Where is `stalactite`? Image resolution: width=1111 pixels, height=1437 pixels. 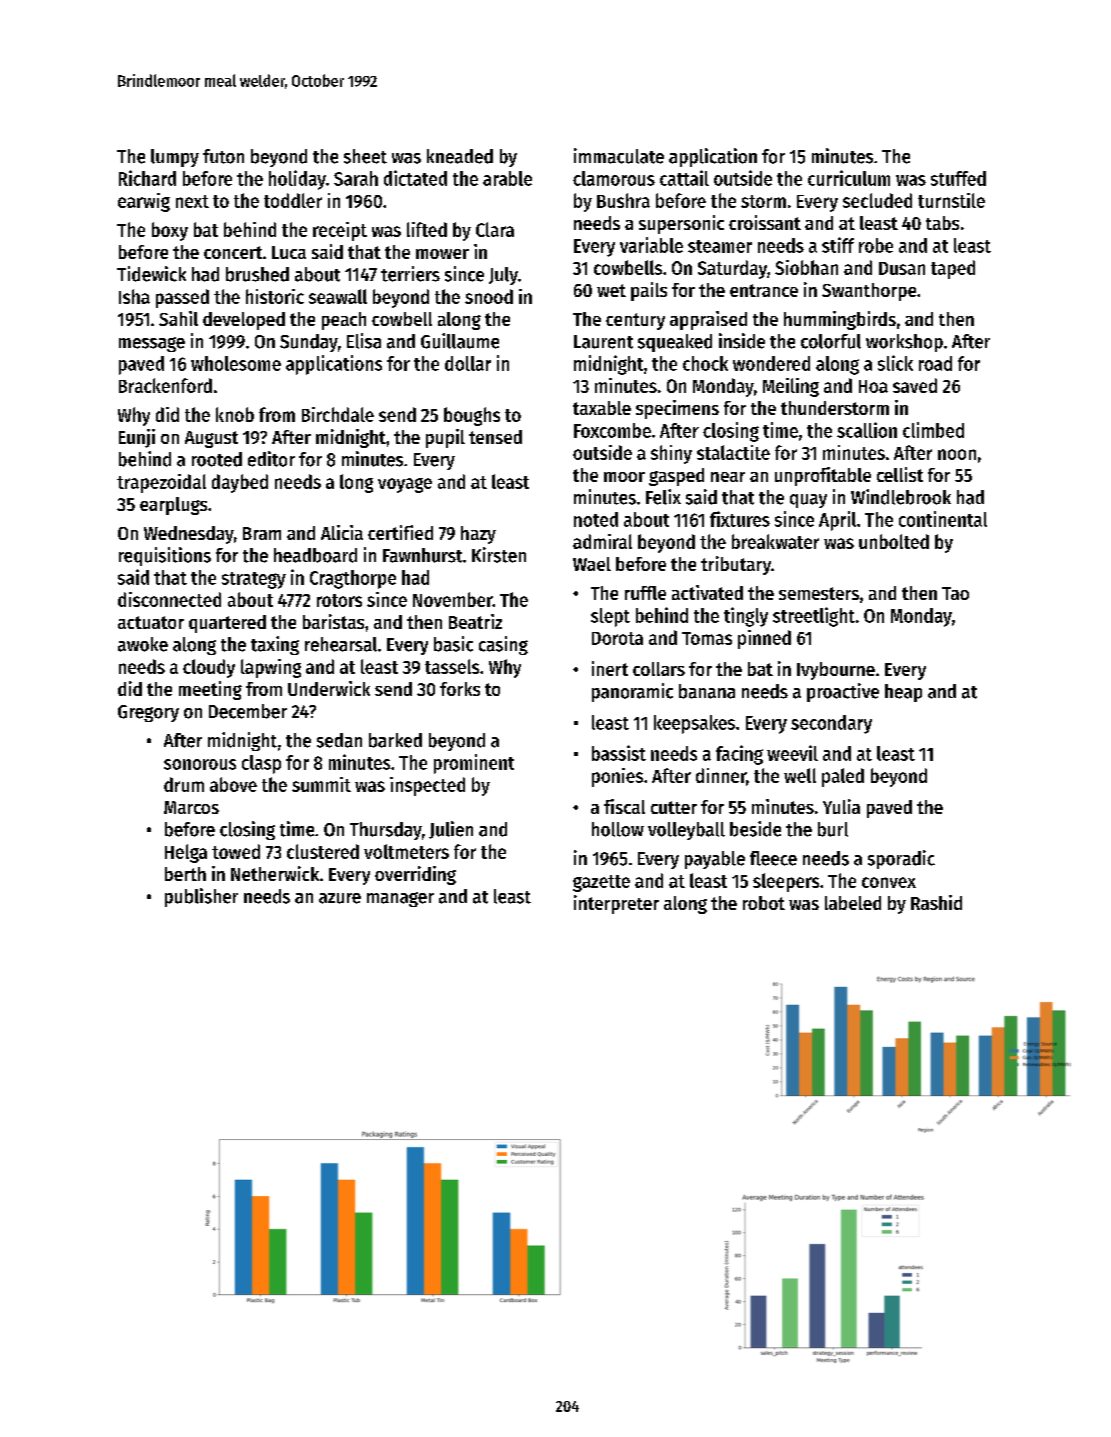 stalactite is located at coordinates (733, 452).
